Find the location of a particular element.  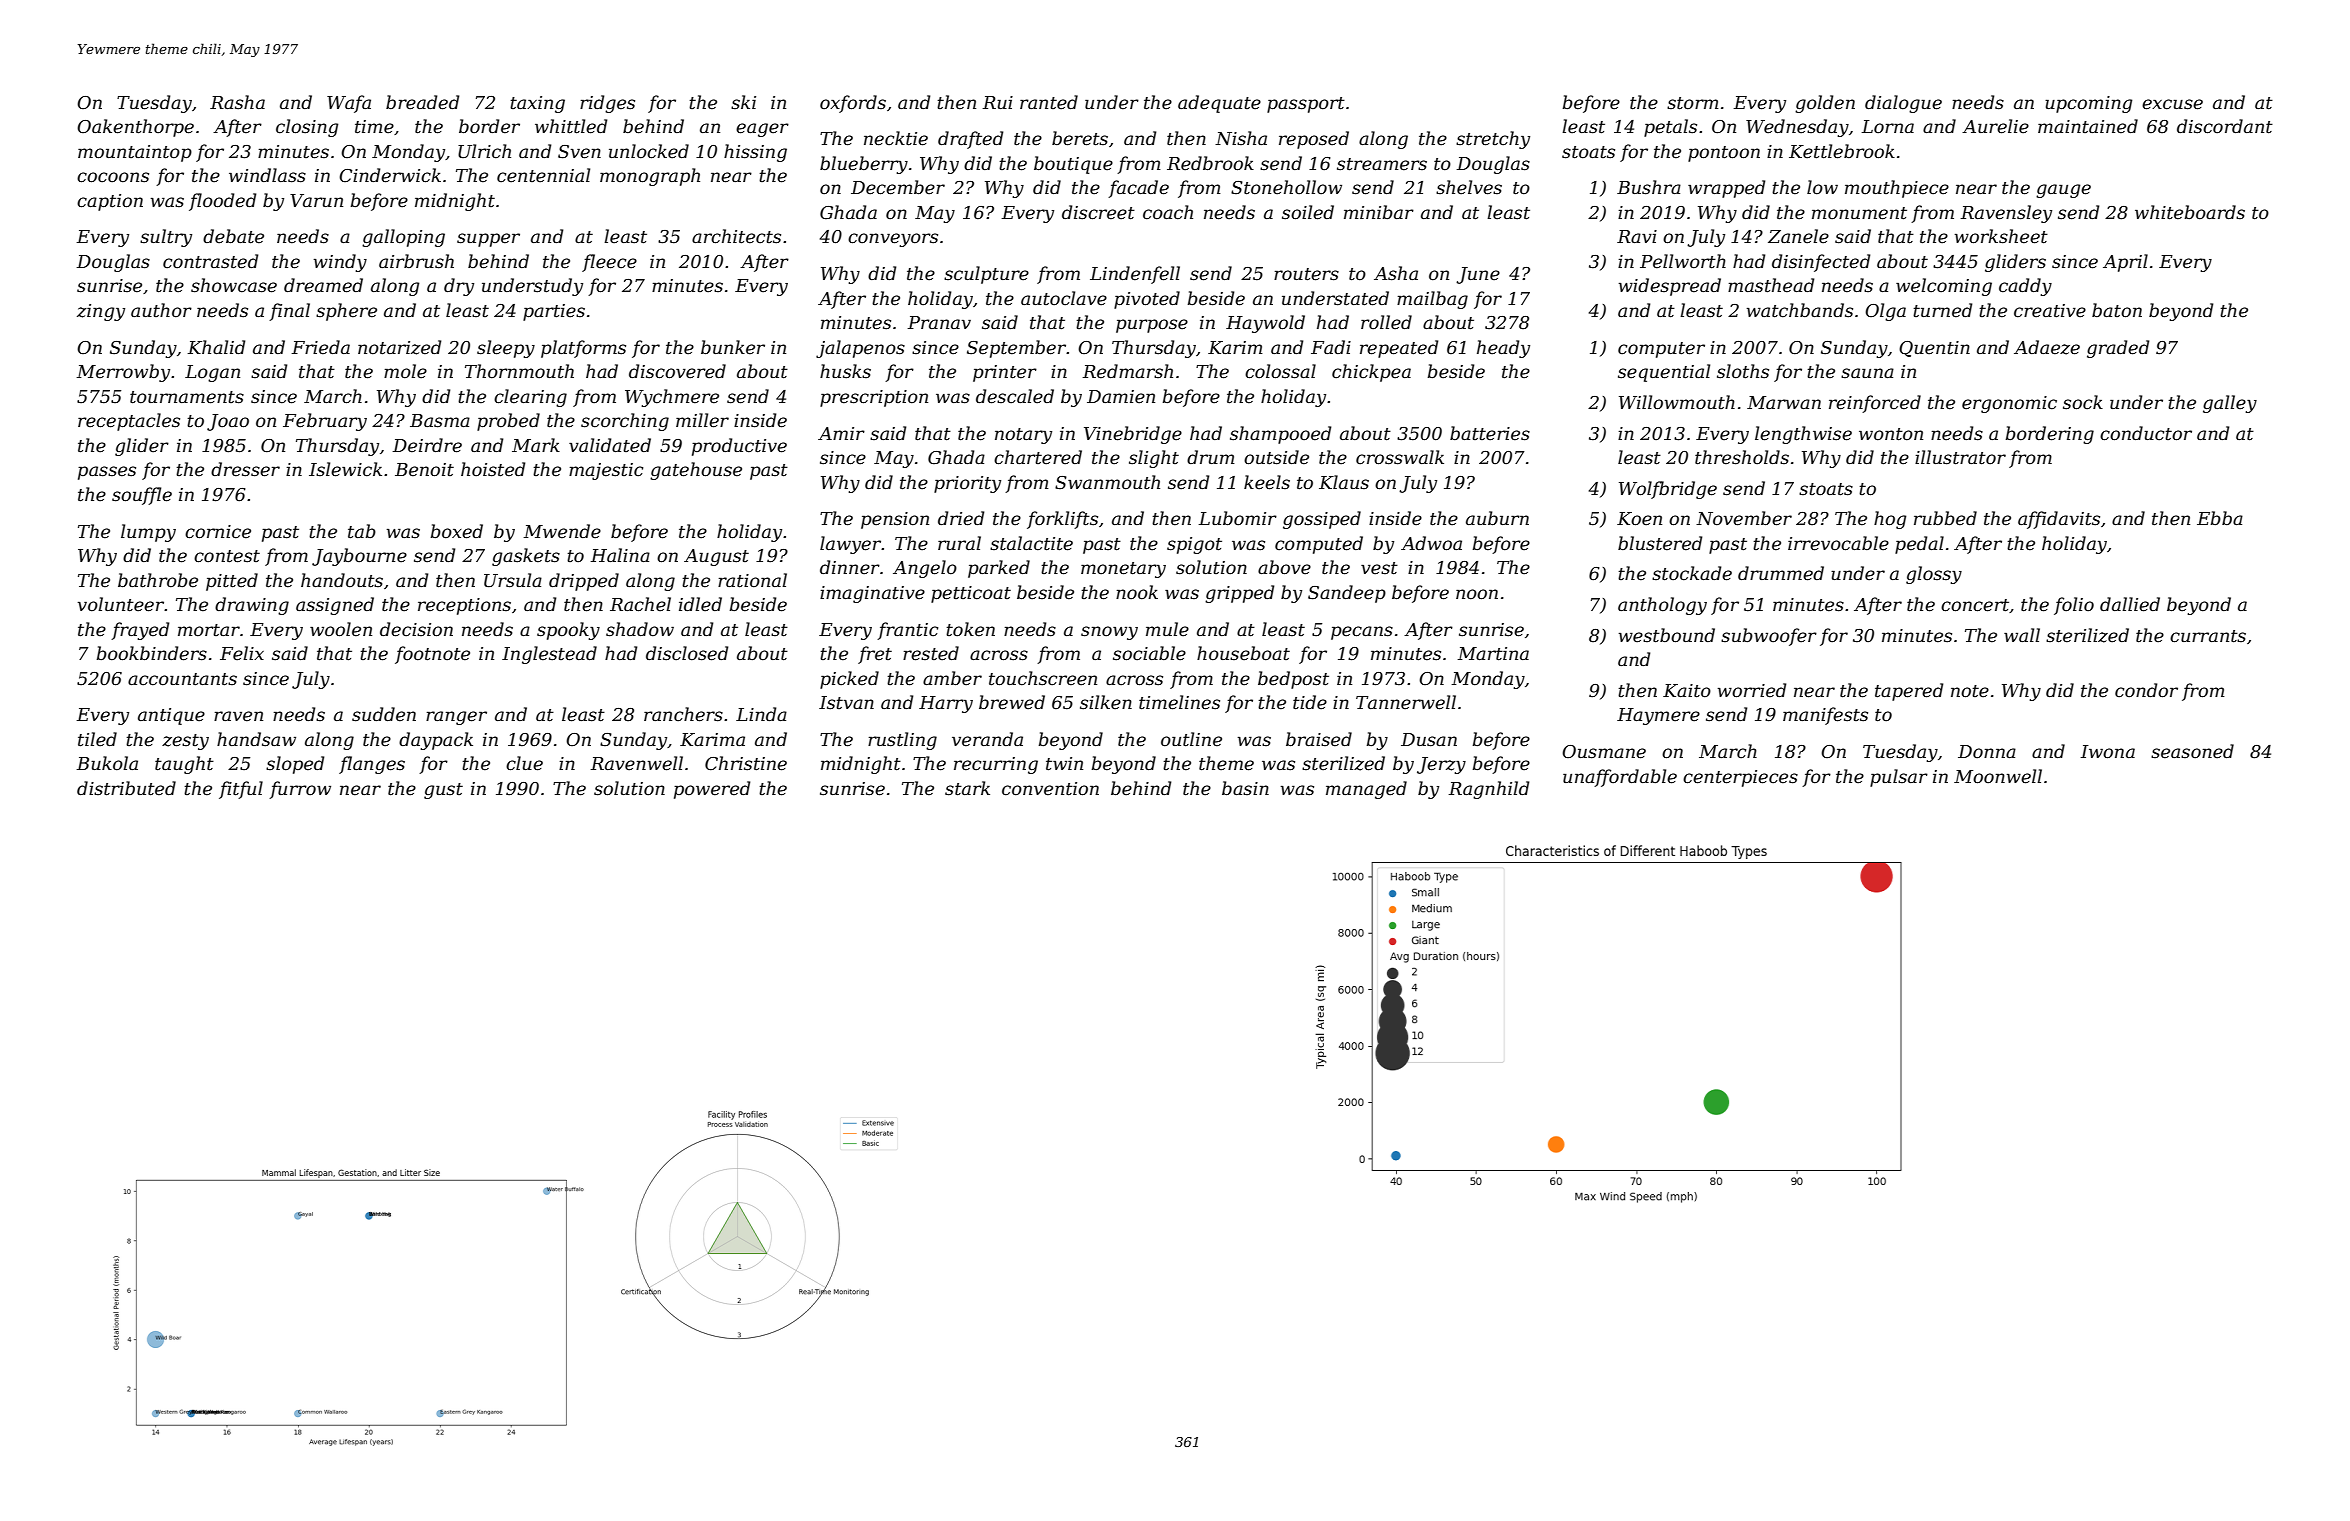

Olga is located at coordinates (1885, 312).
